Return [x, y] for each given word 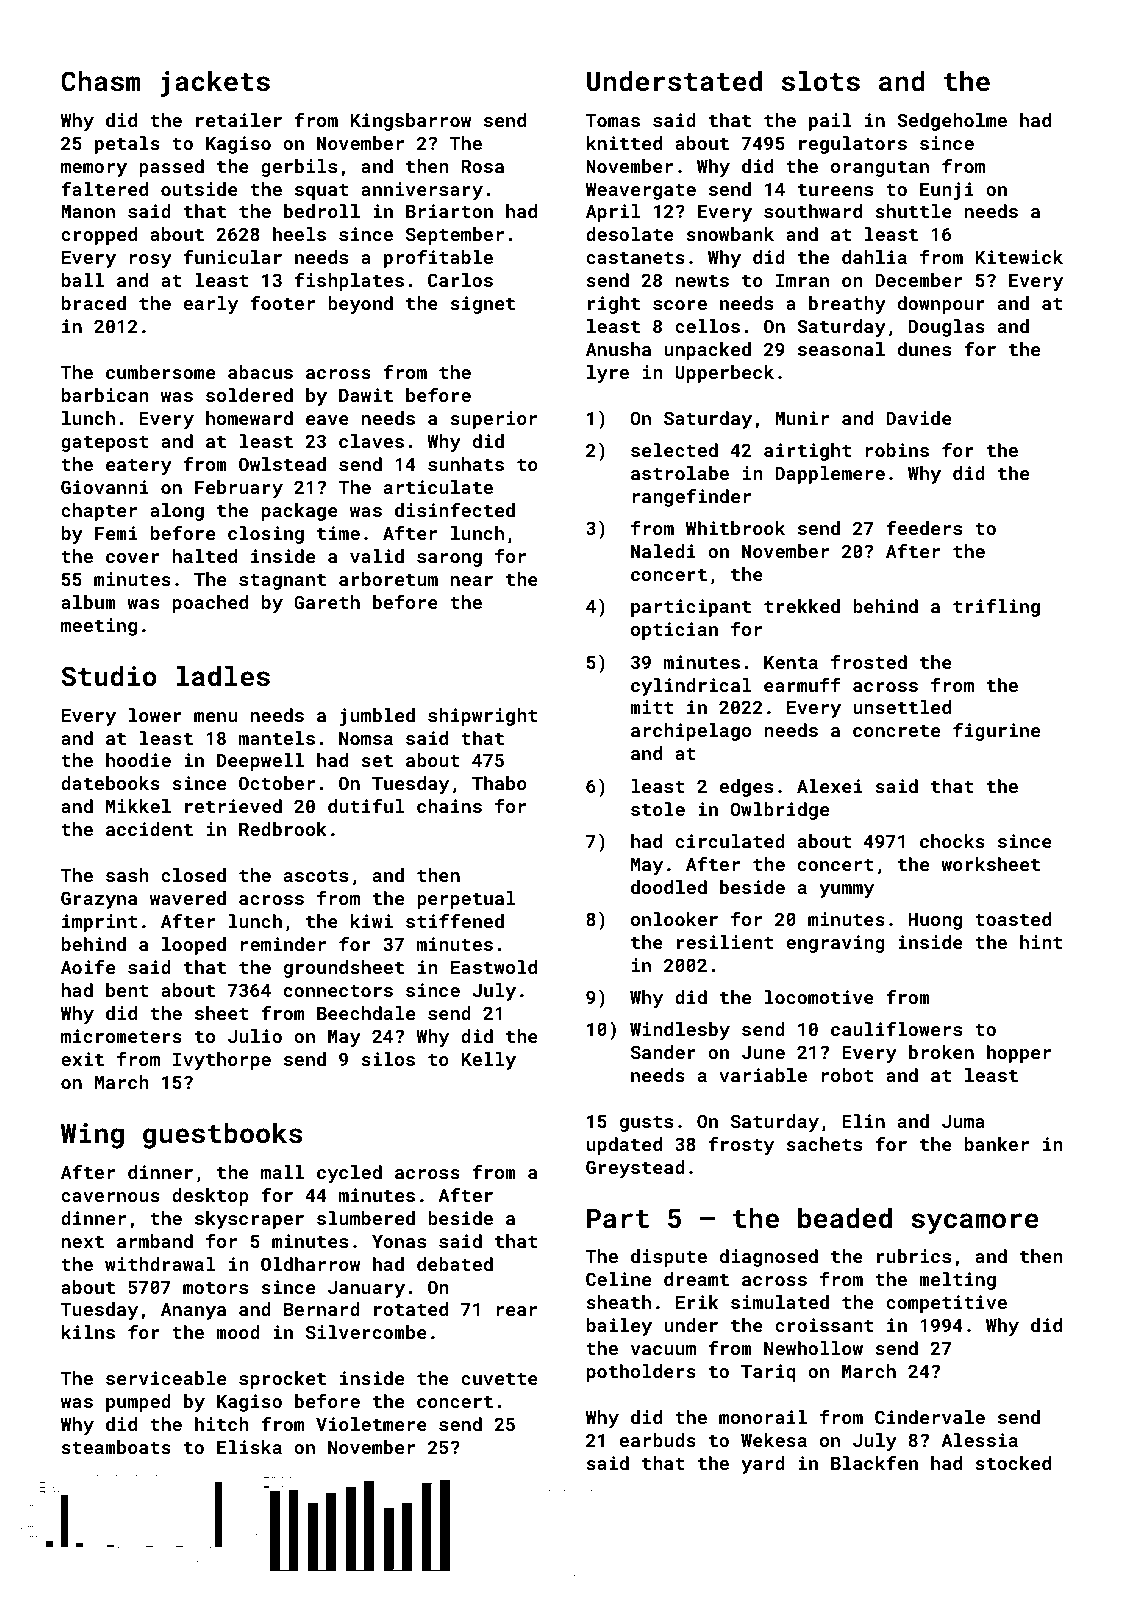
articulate [438, 487]
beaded [845, 1217]
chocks [952, 841]
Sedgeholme [952, 122]
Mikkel [138, 806]
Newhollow [813, 1348]
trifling [996, 607]
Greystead [635, 1169]
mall [282, 1172]
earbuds [658, 1440]
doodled [669, 887]
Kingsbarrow [410, 122]
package [300, 512]
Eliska [249, 1447]
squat [321, 192]
